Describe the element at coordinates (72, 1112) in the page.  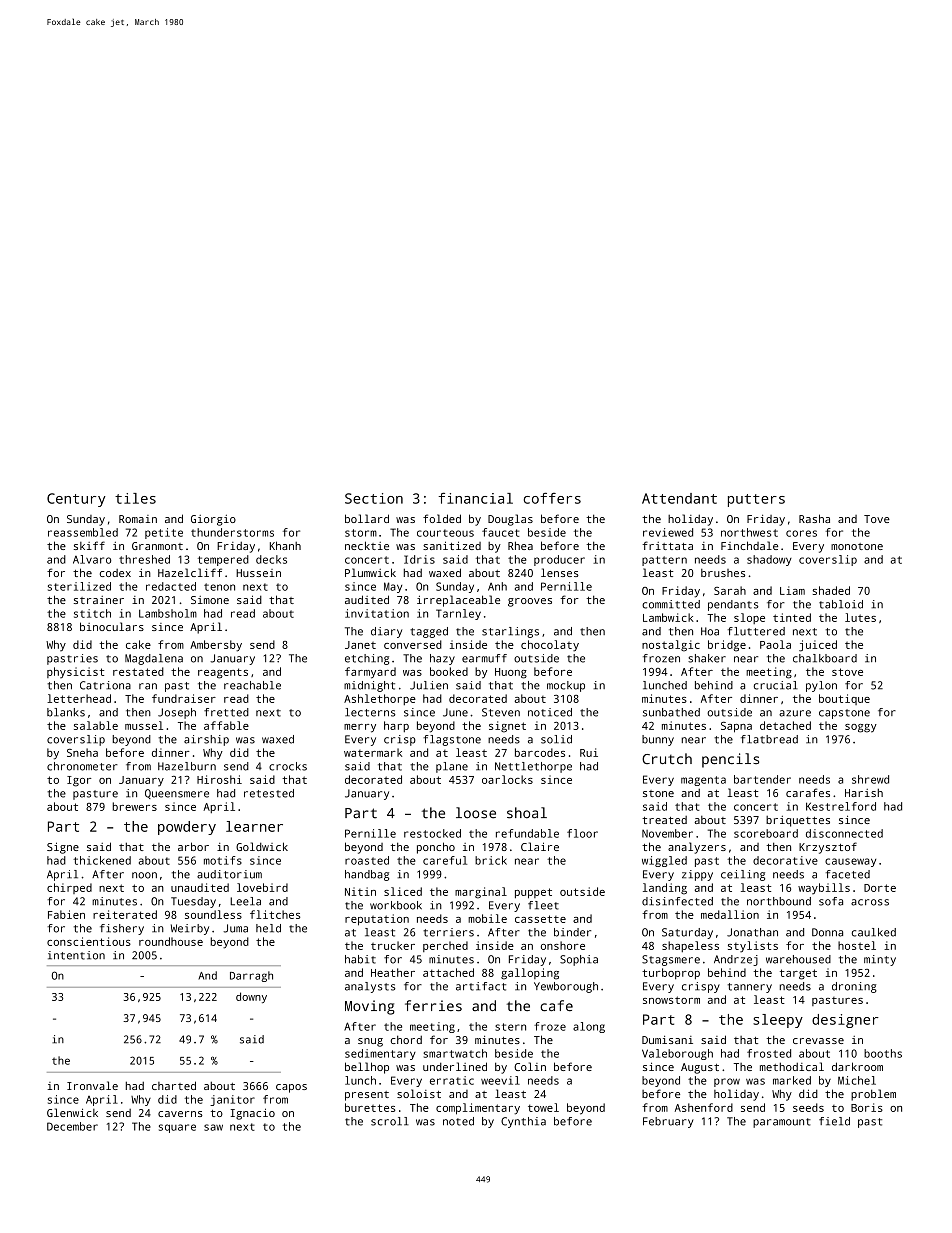
I see `Glenwick` at that location.
